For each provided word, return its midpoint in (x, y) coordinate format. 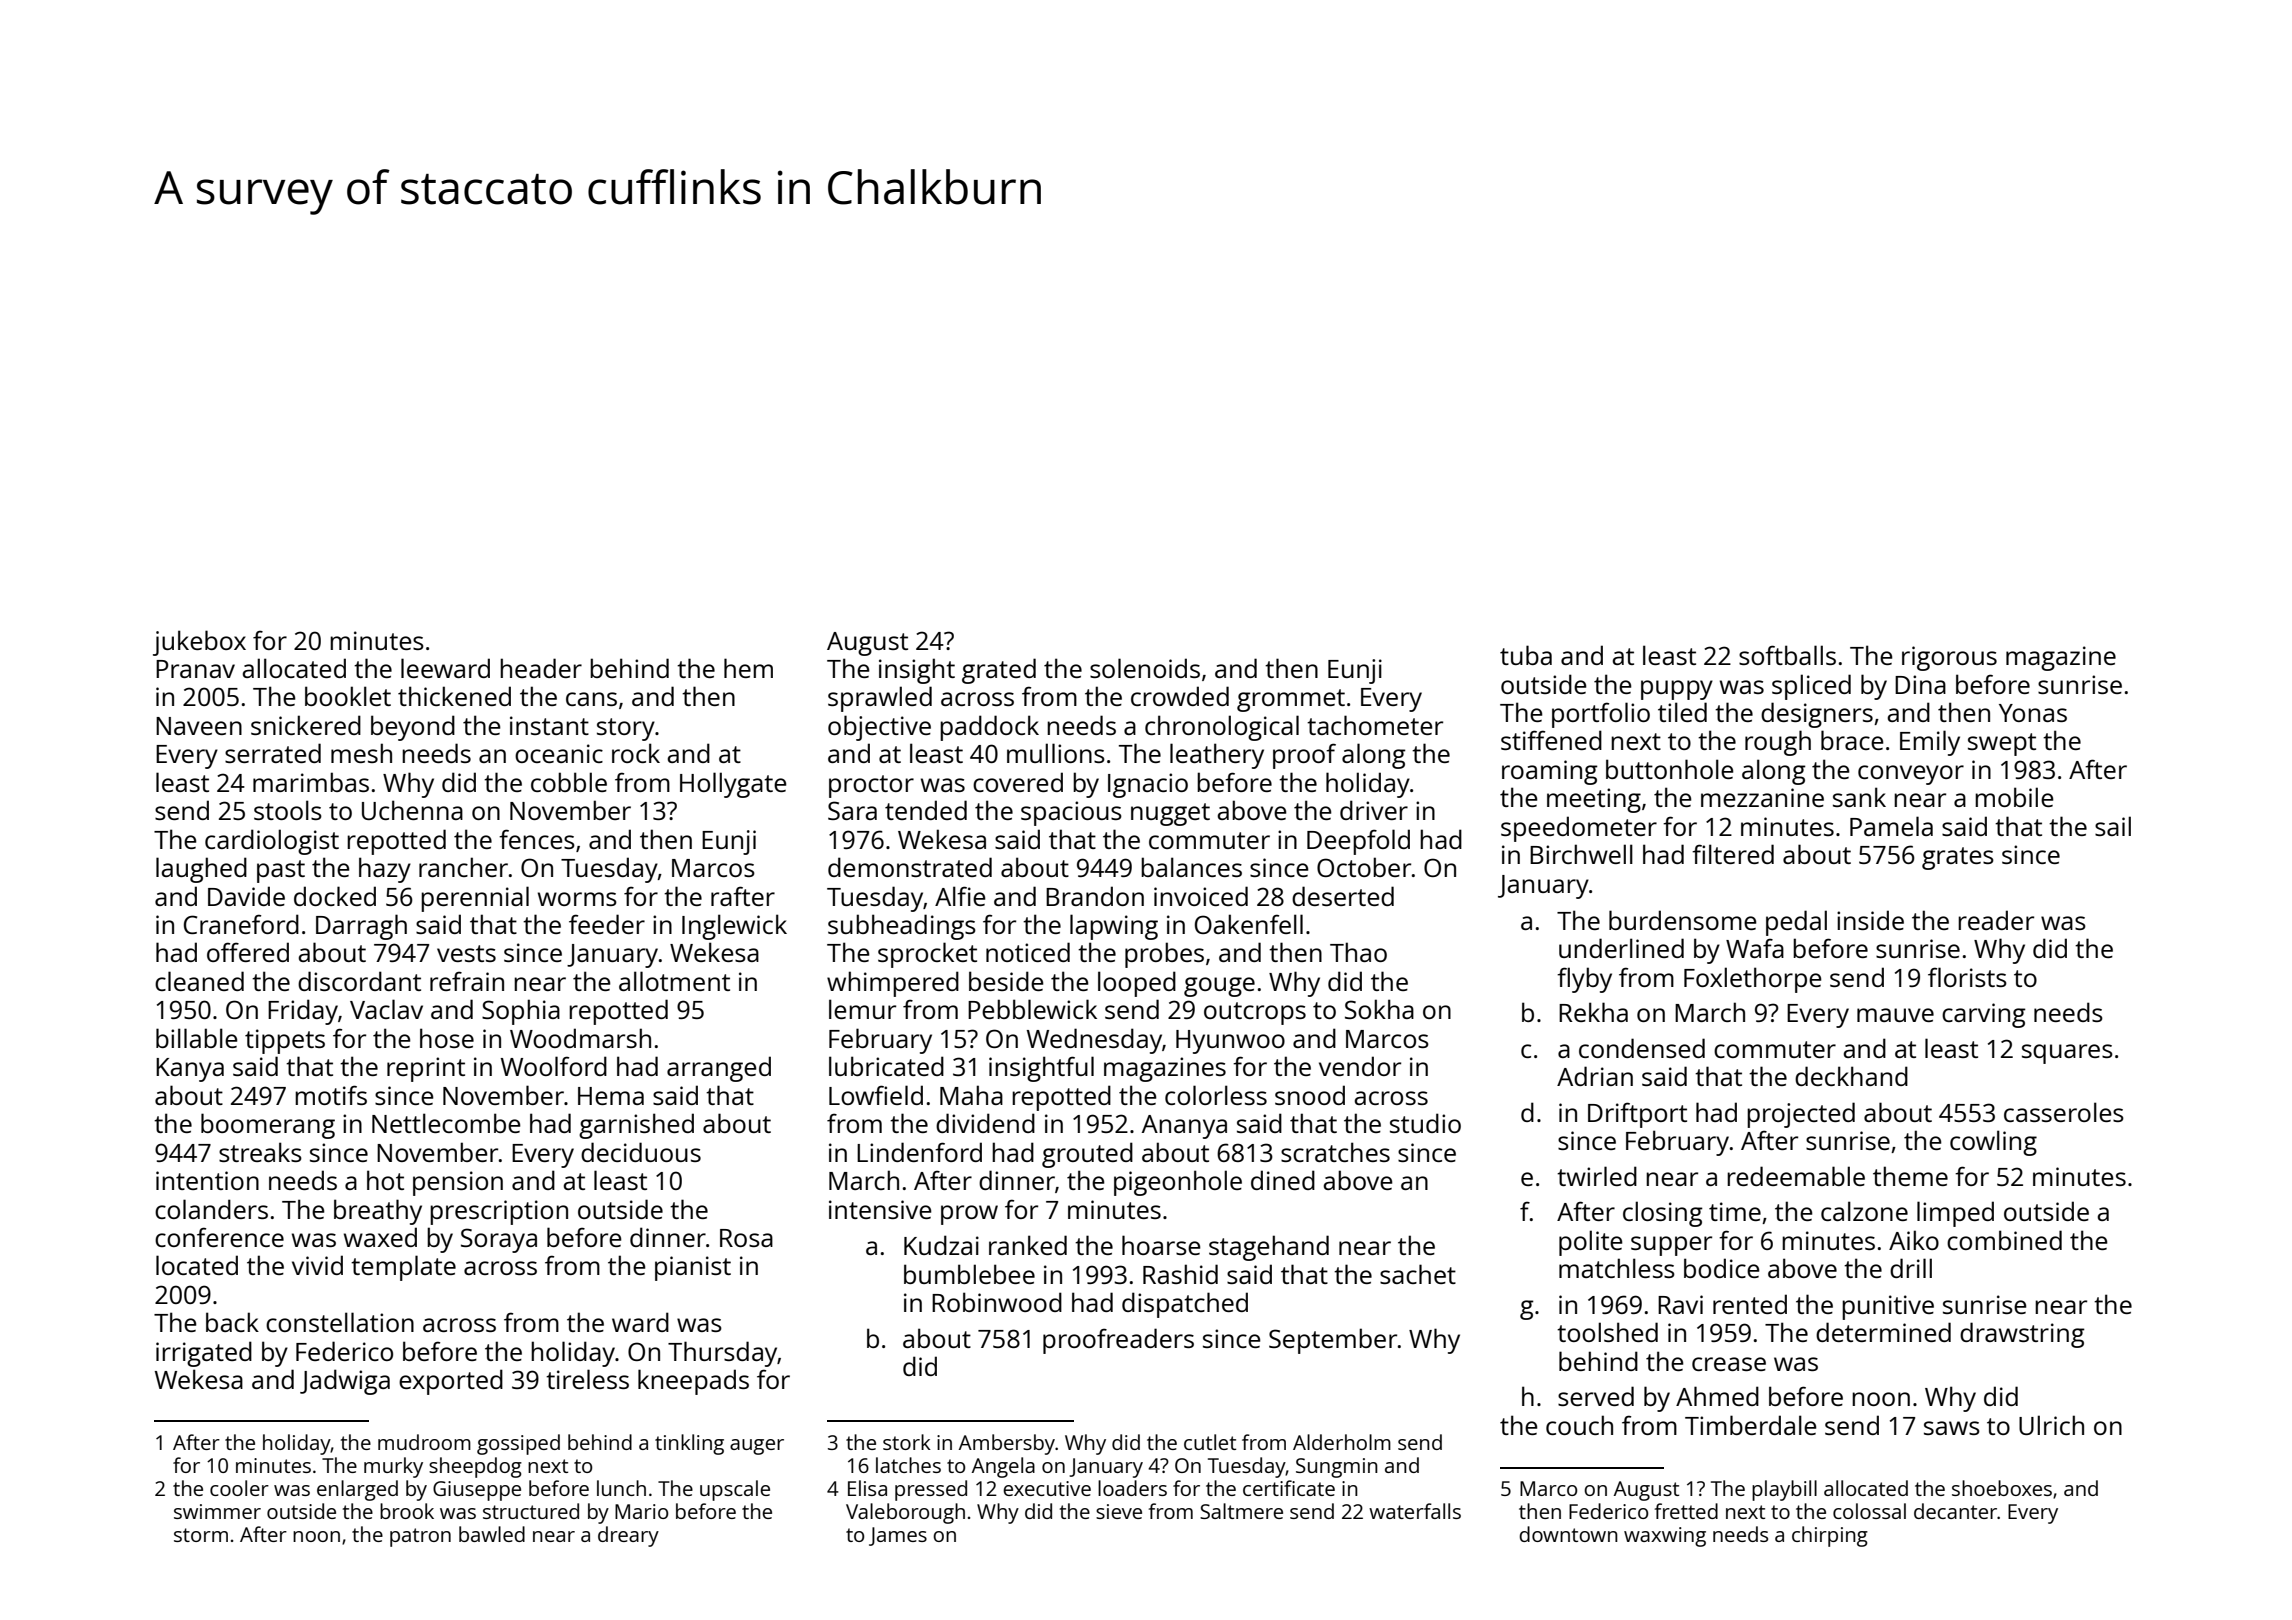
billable (197, 1038)
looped (1137, 984)
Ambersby (1007, 1444)
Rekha (1593, 1012)
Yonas (2033, 713)
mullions (1056, 753)
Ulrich (2051, 1425)
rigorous (1949, 658)
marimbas (311, 782)
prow (969, 1215)
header (541, 668)
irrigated (204, 1354)
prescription (499, 1212)
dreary (628, 1536)
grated (999, 671)
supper (1671, 1246)
